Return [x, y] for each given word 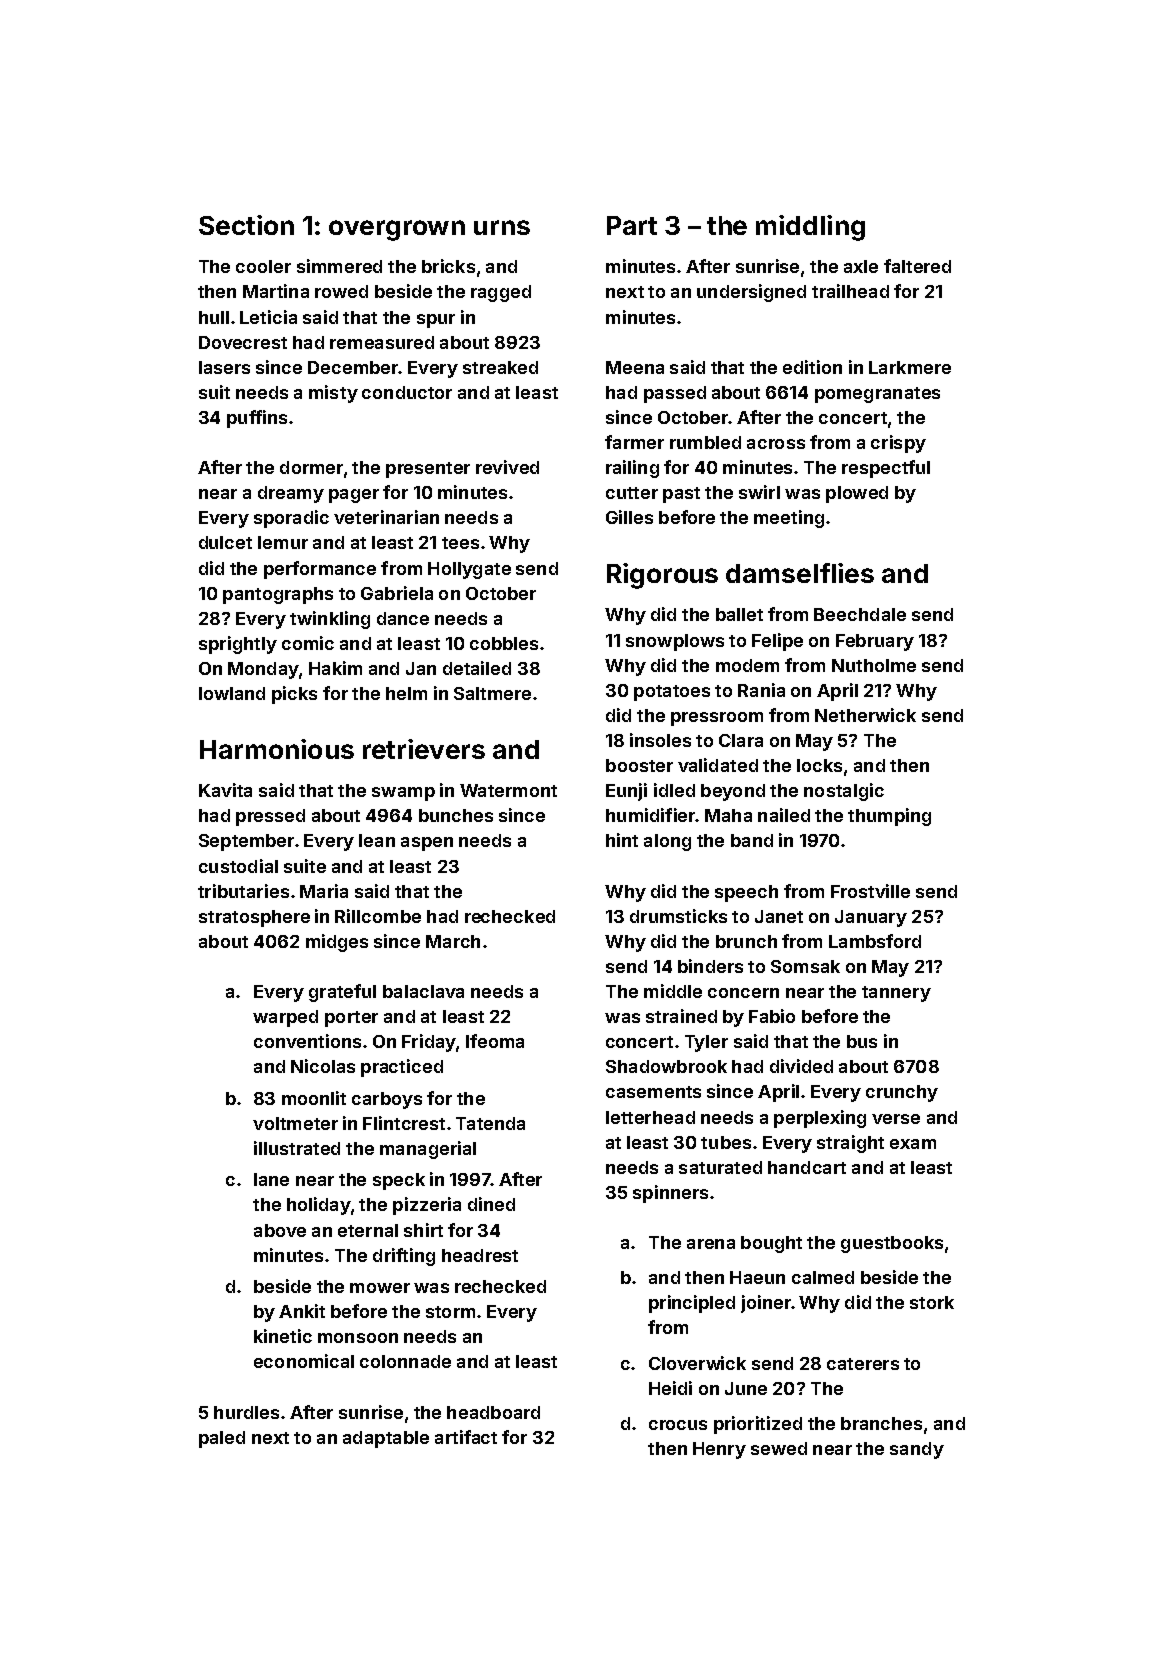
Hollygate [469, 570]
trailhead [850, 291]
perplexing [820, 1119]
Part [632, 225]
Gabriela [397, 593]
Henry [719, 1450]
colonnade [405, 1361]
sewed [779, 1448]
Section [246, 225]
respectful [886, 469]
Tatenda [490, 1123]
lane [271, 1179]
